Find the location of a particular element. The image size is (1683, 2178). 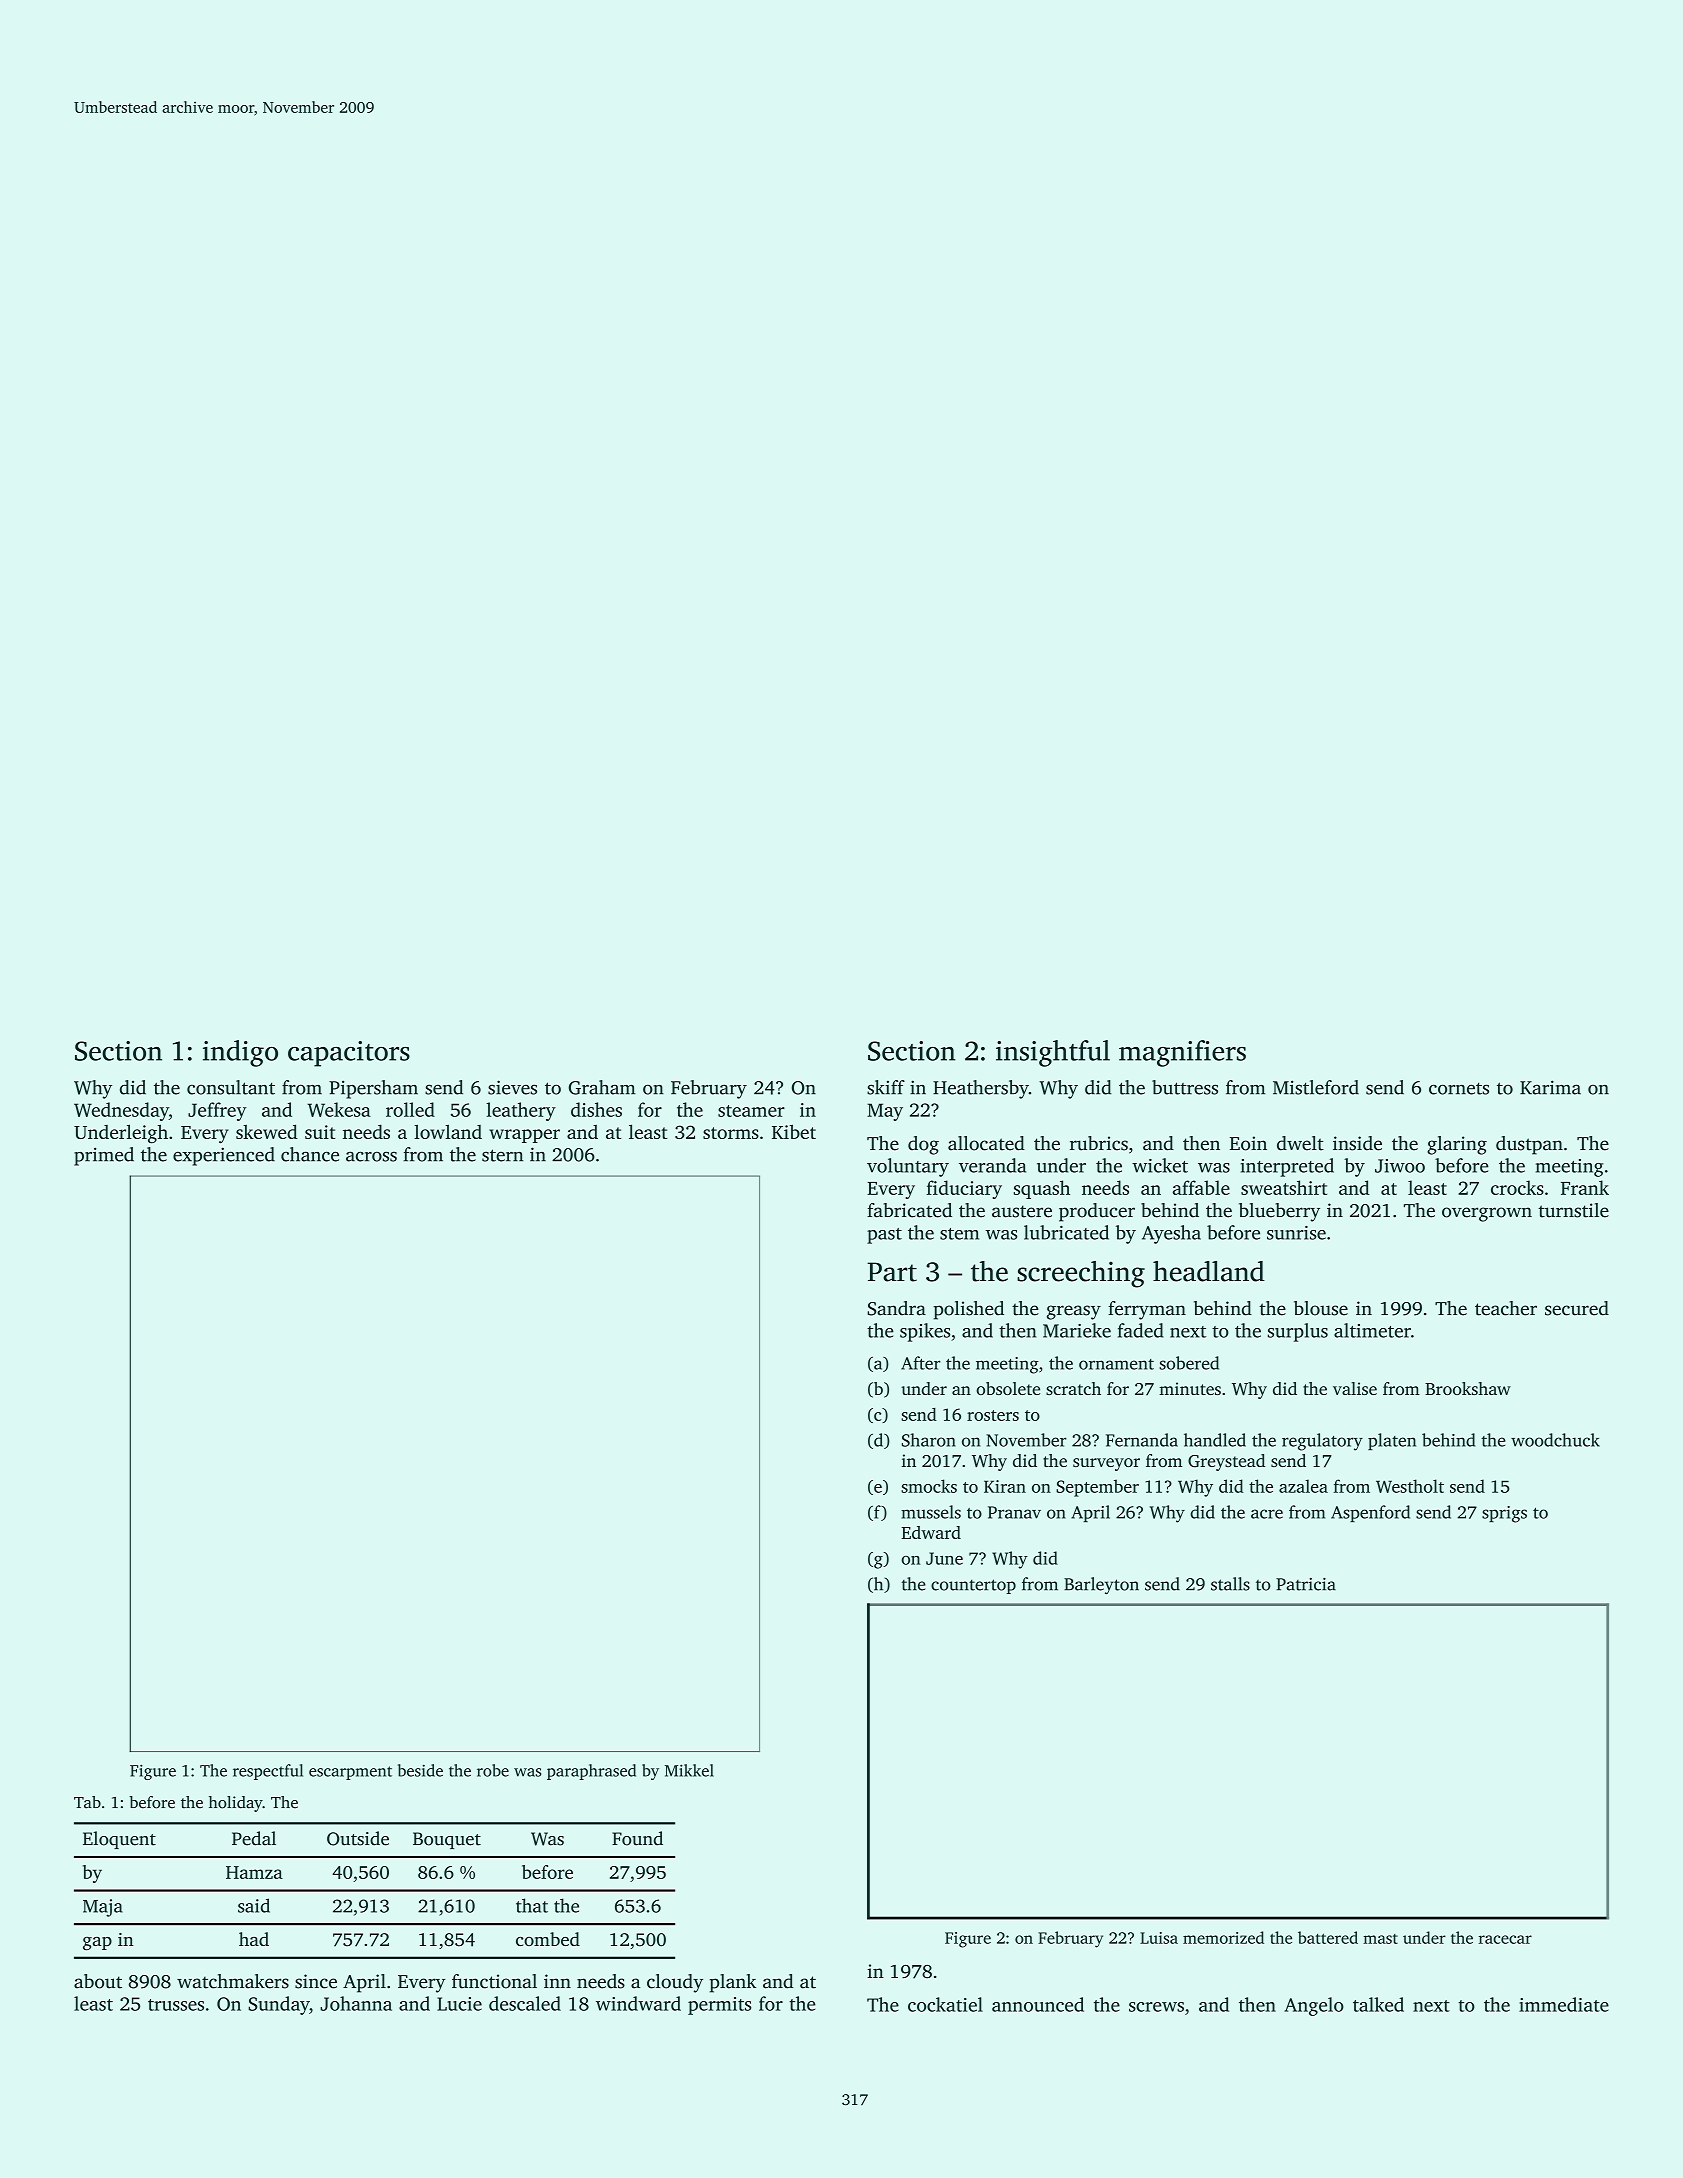

memorized is located at coordinates (1223, 1937).
